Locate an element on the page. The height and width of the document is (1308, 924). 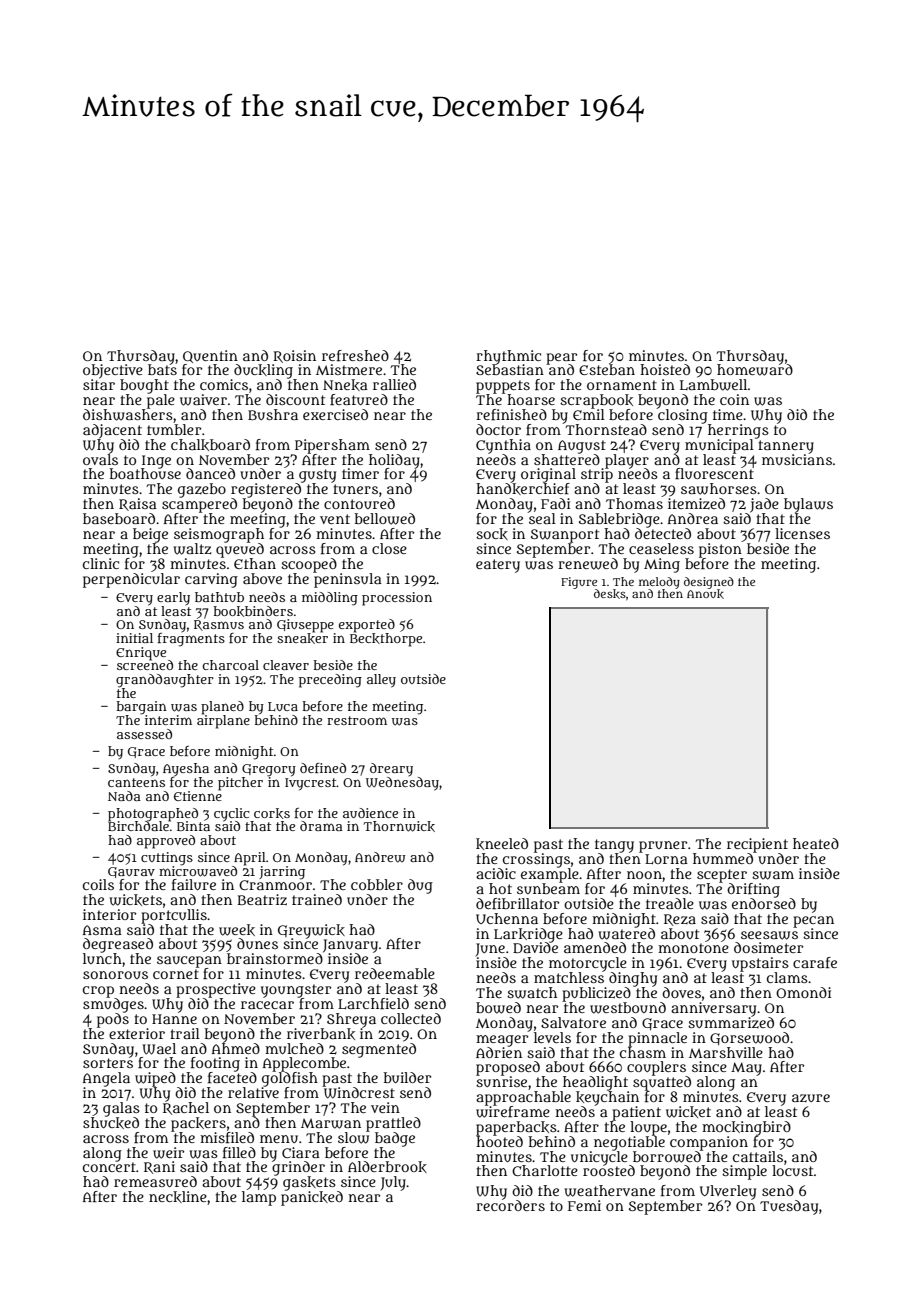
June is located at coordinates (490, 949).
